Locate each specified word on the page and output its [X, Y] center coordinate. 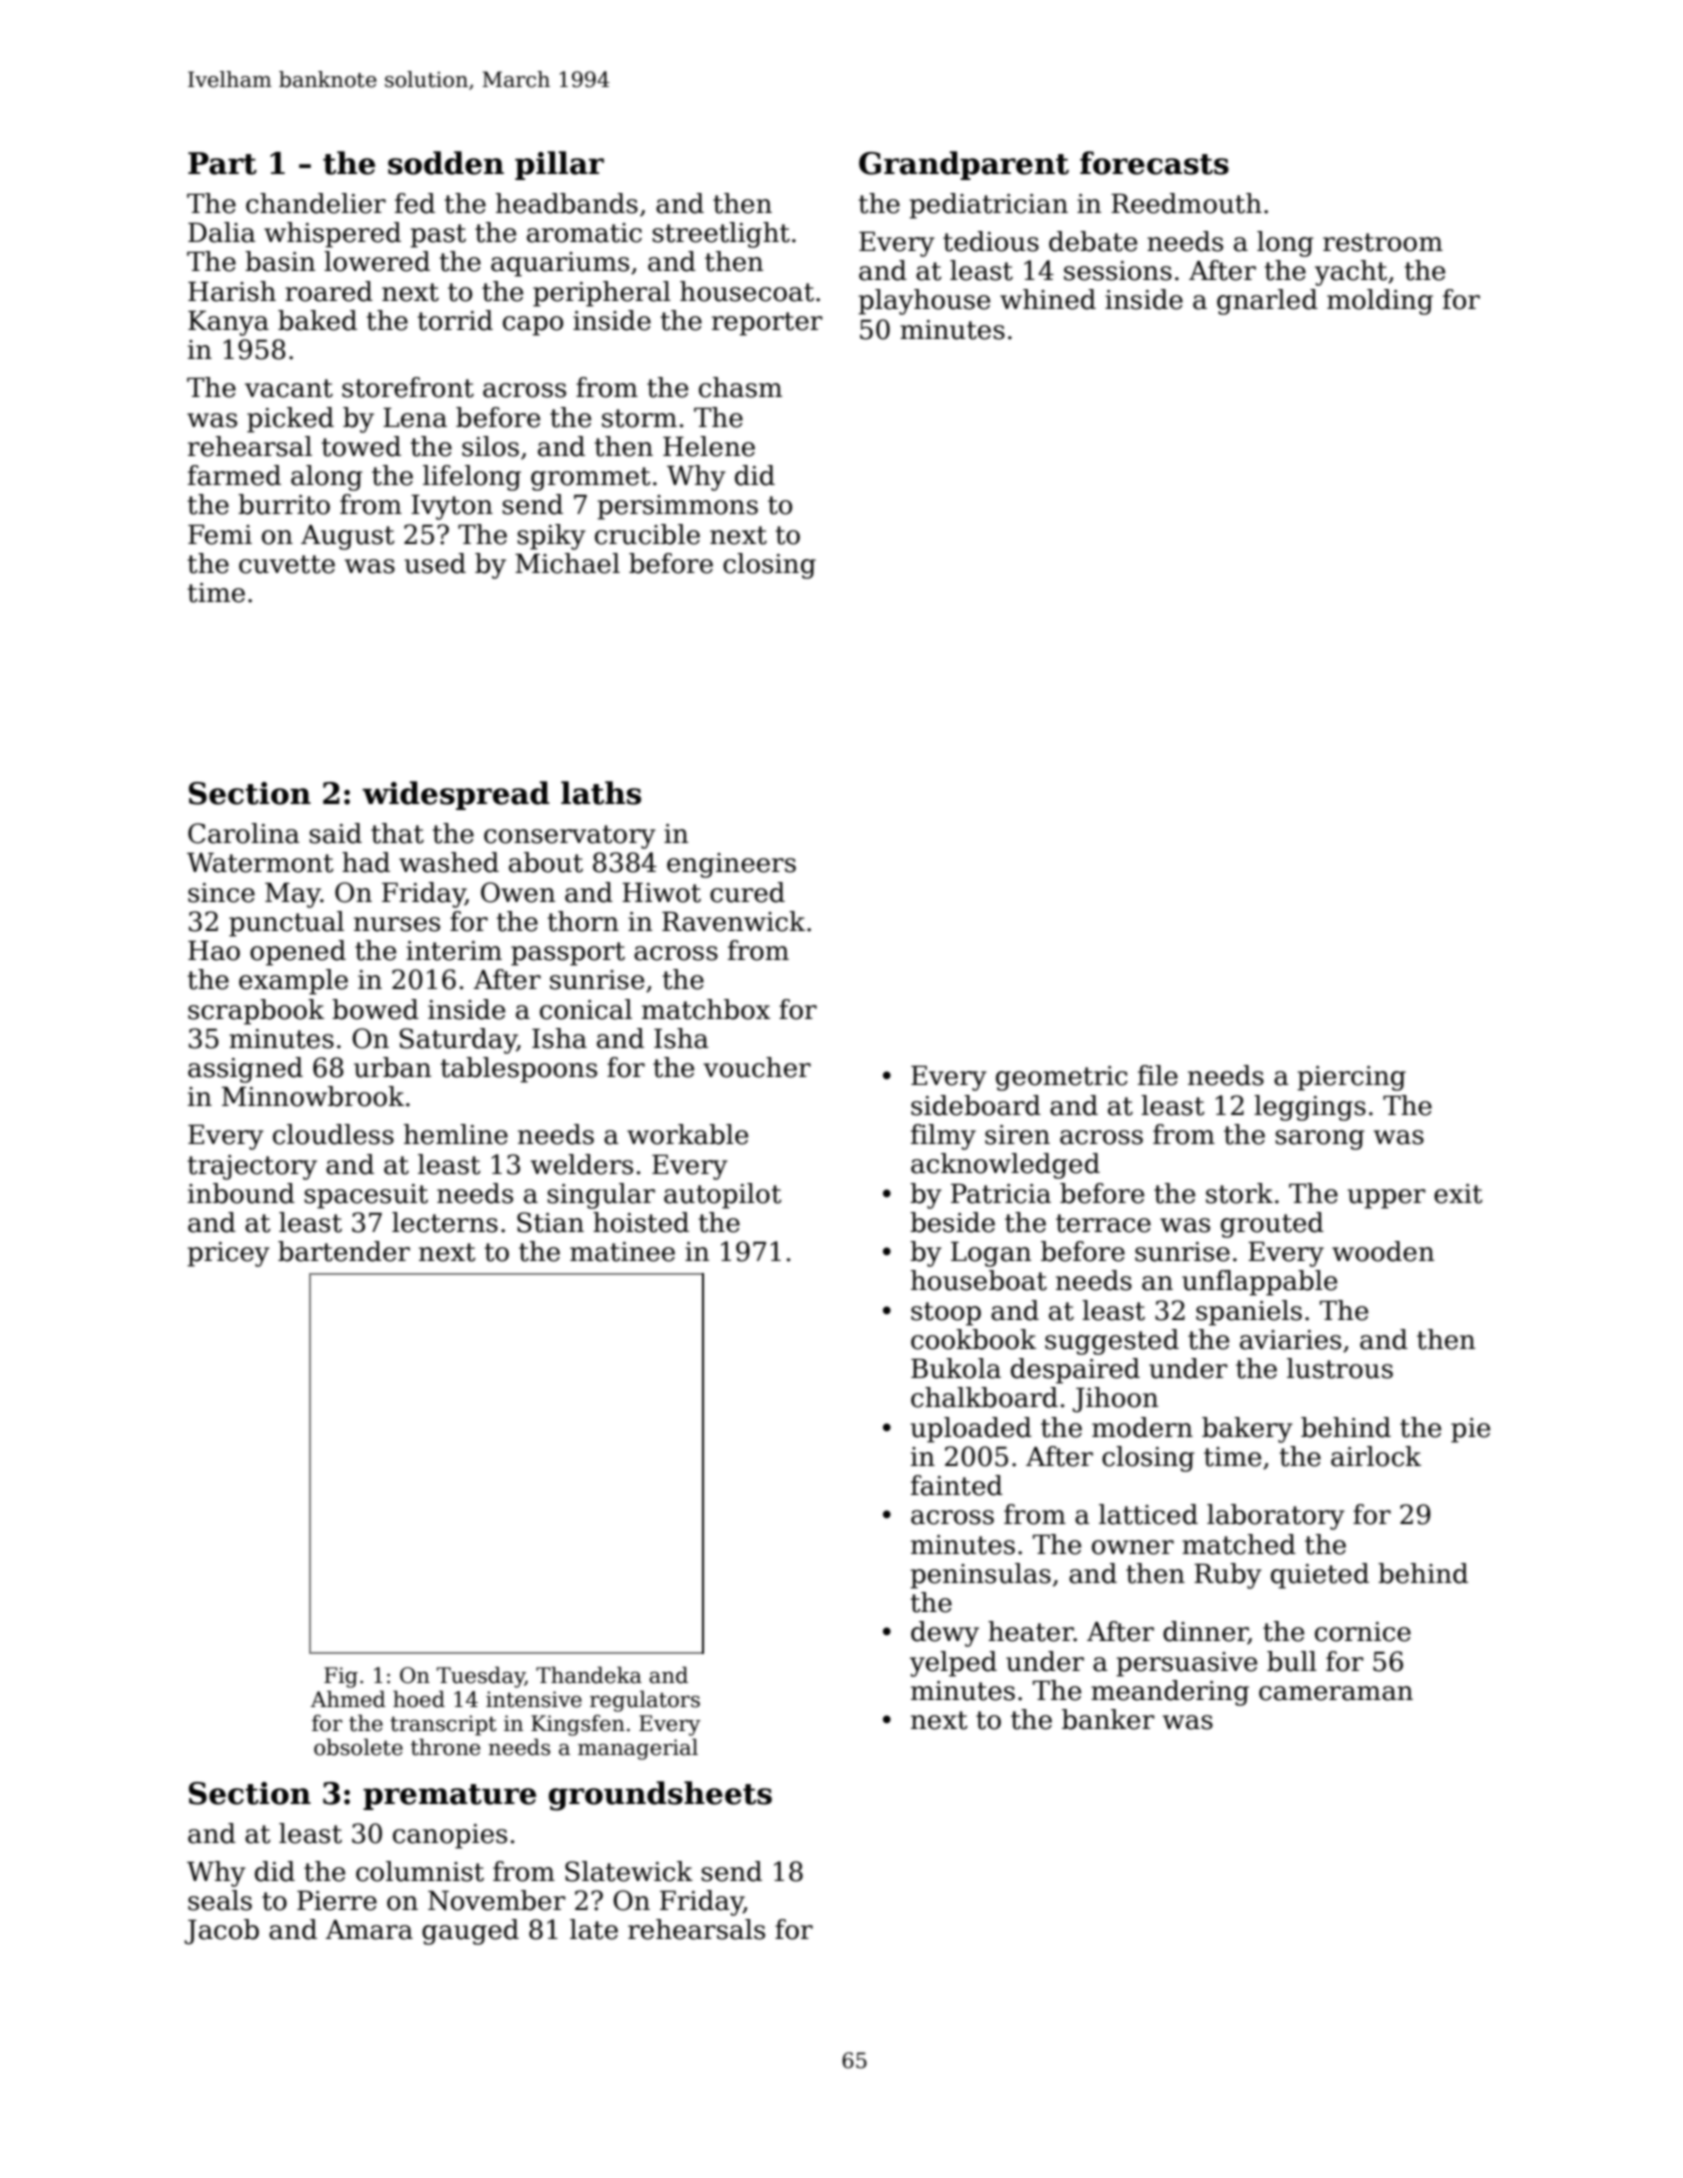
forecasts [1154, 163]
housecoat [747, 291]
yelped [953, 1664]
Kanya [228, 323]
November [497, 1900]
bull [1292, 1661]
